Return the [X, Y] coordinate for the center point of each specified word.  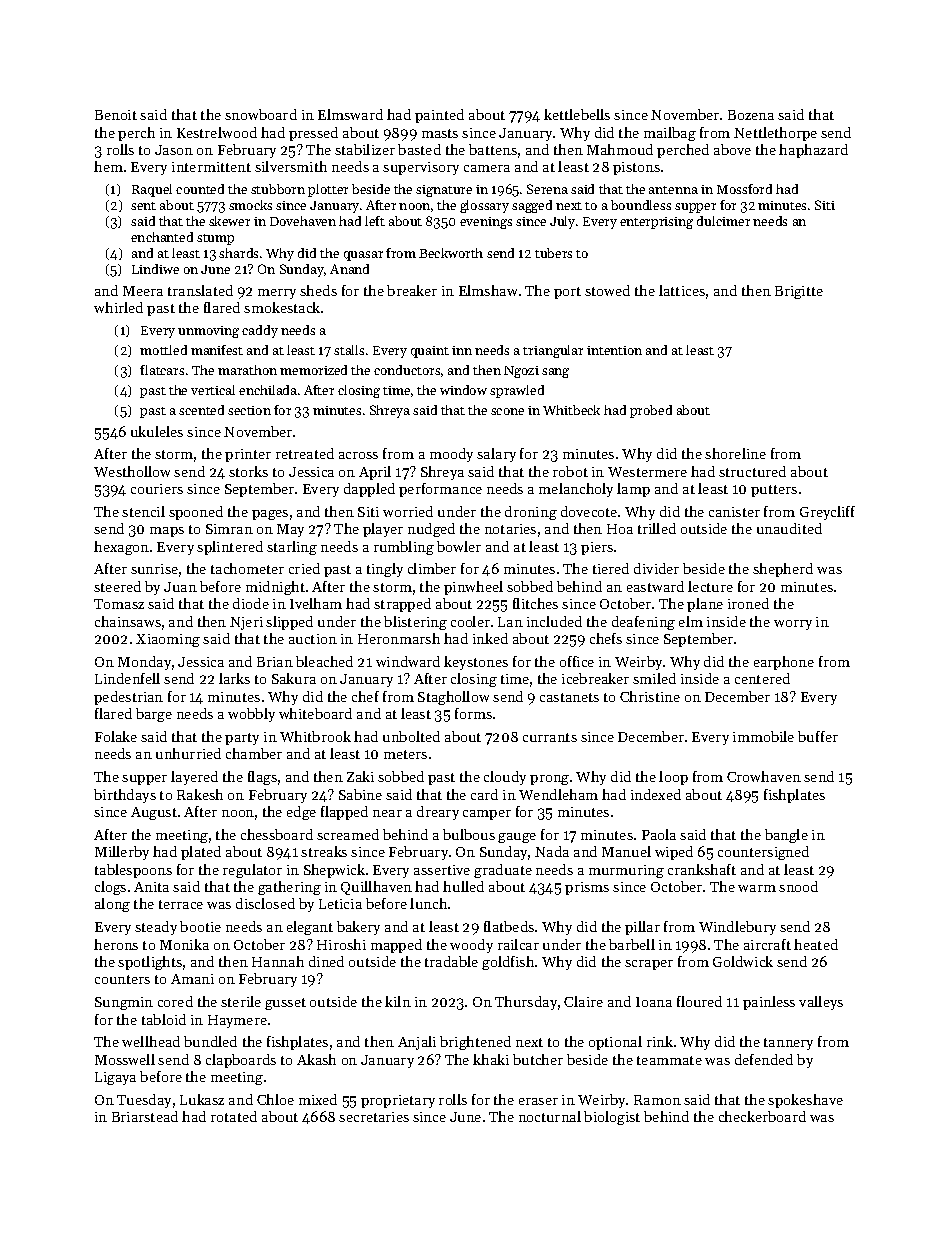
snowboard [261, 114]
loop [673, 778]
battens [493, 149]
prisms [587, 888]
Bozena [751, 115]
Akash [316, 1059]
